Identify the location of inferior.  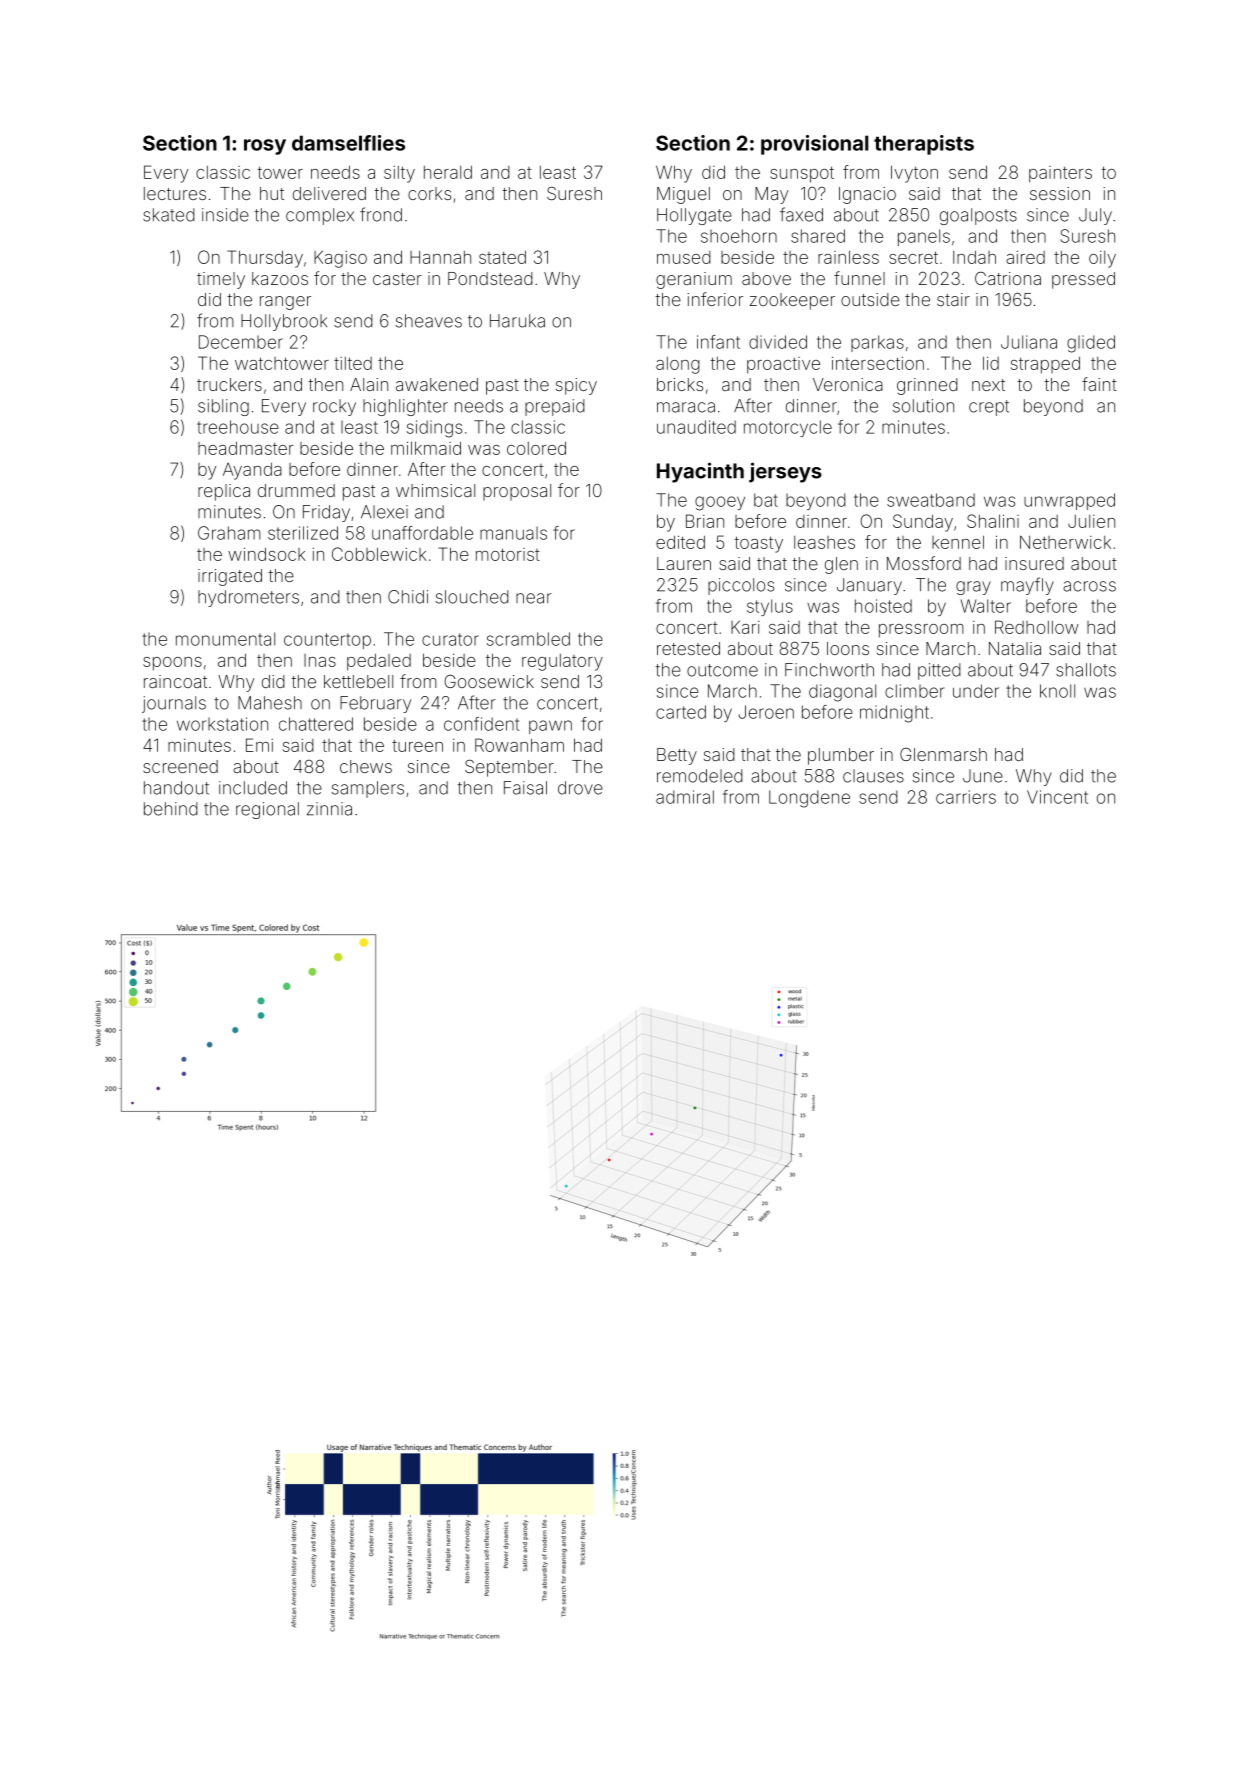
(715, 299).
